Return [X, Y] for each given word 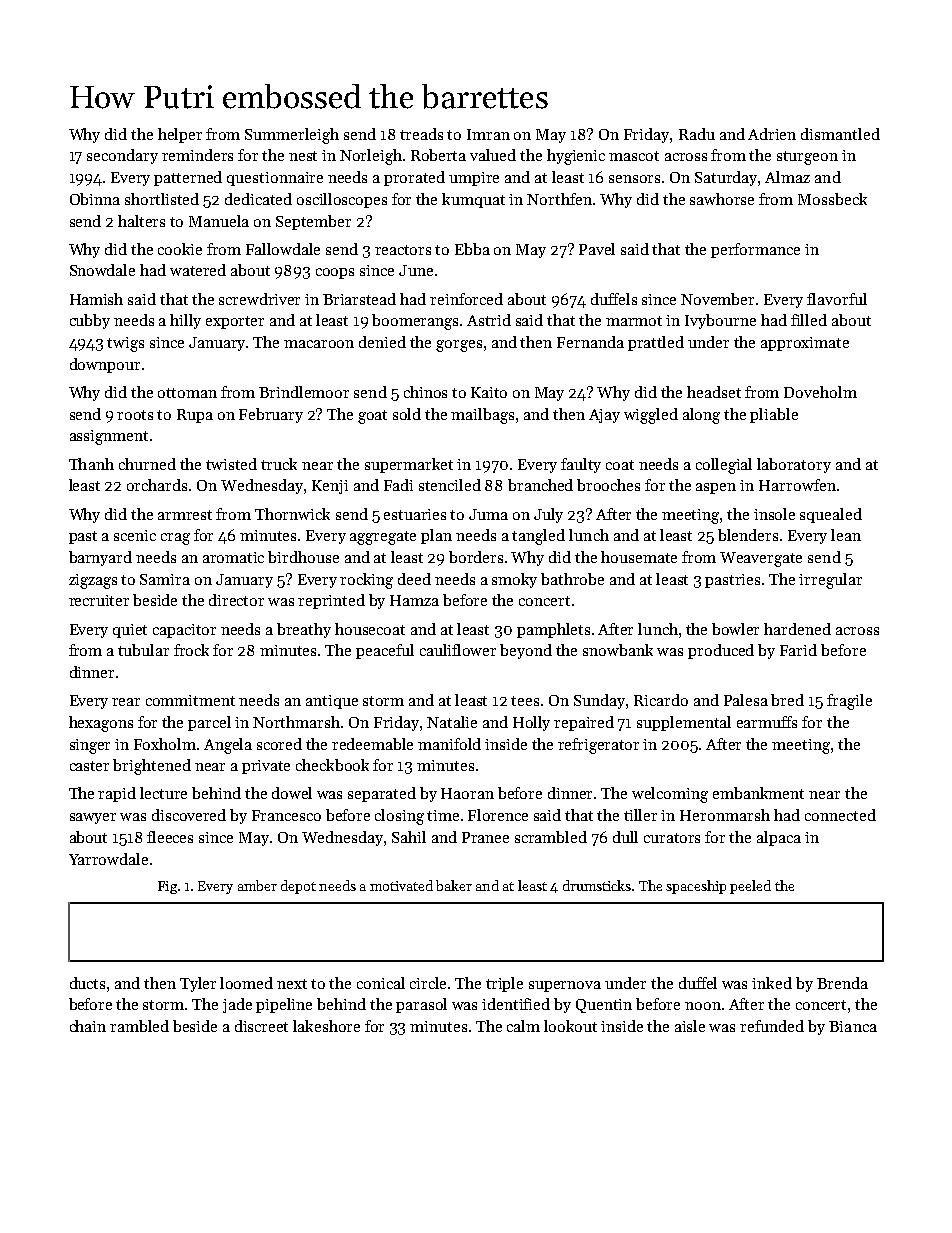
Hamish [96, 299]
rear [126, 702]
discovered [189, 815]
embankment [758, 793]
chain [88, 1026]
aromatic [233, 557]
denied [382, 342]
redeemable [372, 744]
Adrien [772, 134]
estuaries [415, 514]
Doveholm [820, 392]
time [443, 815]
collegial [724, 466]
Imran [488, 134]
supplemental [684, 723]
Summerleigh [292, 136]
